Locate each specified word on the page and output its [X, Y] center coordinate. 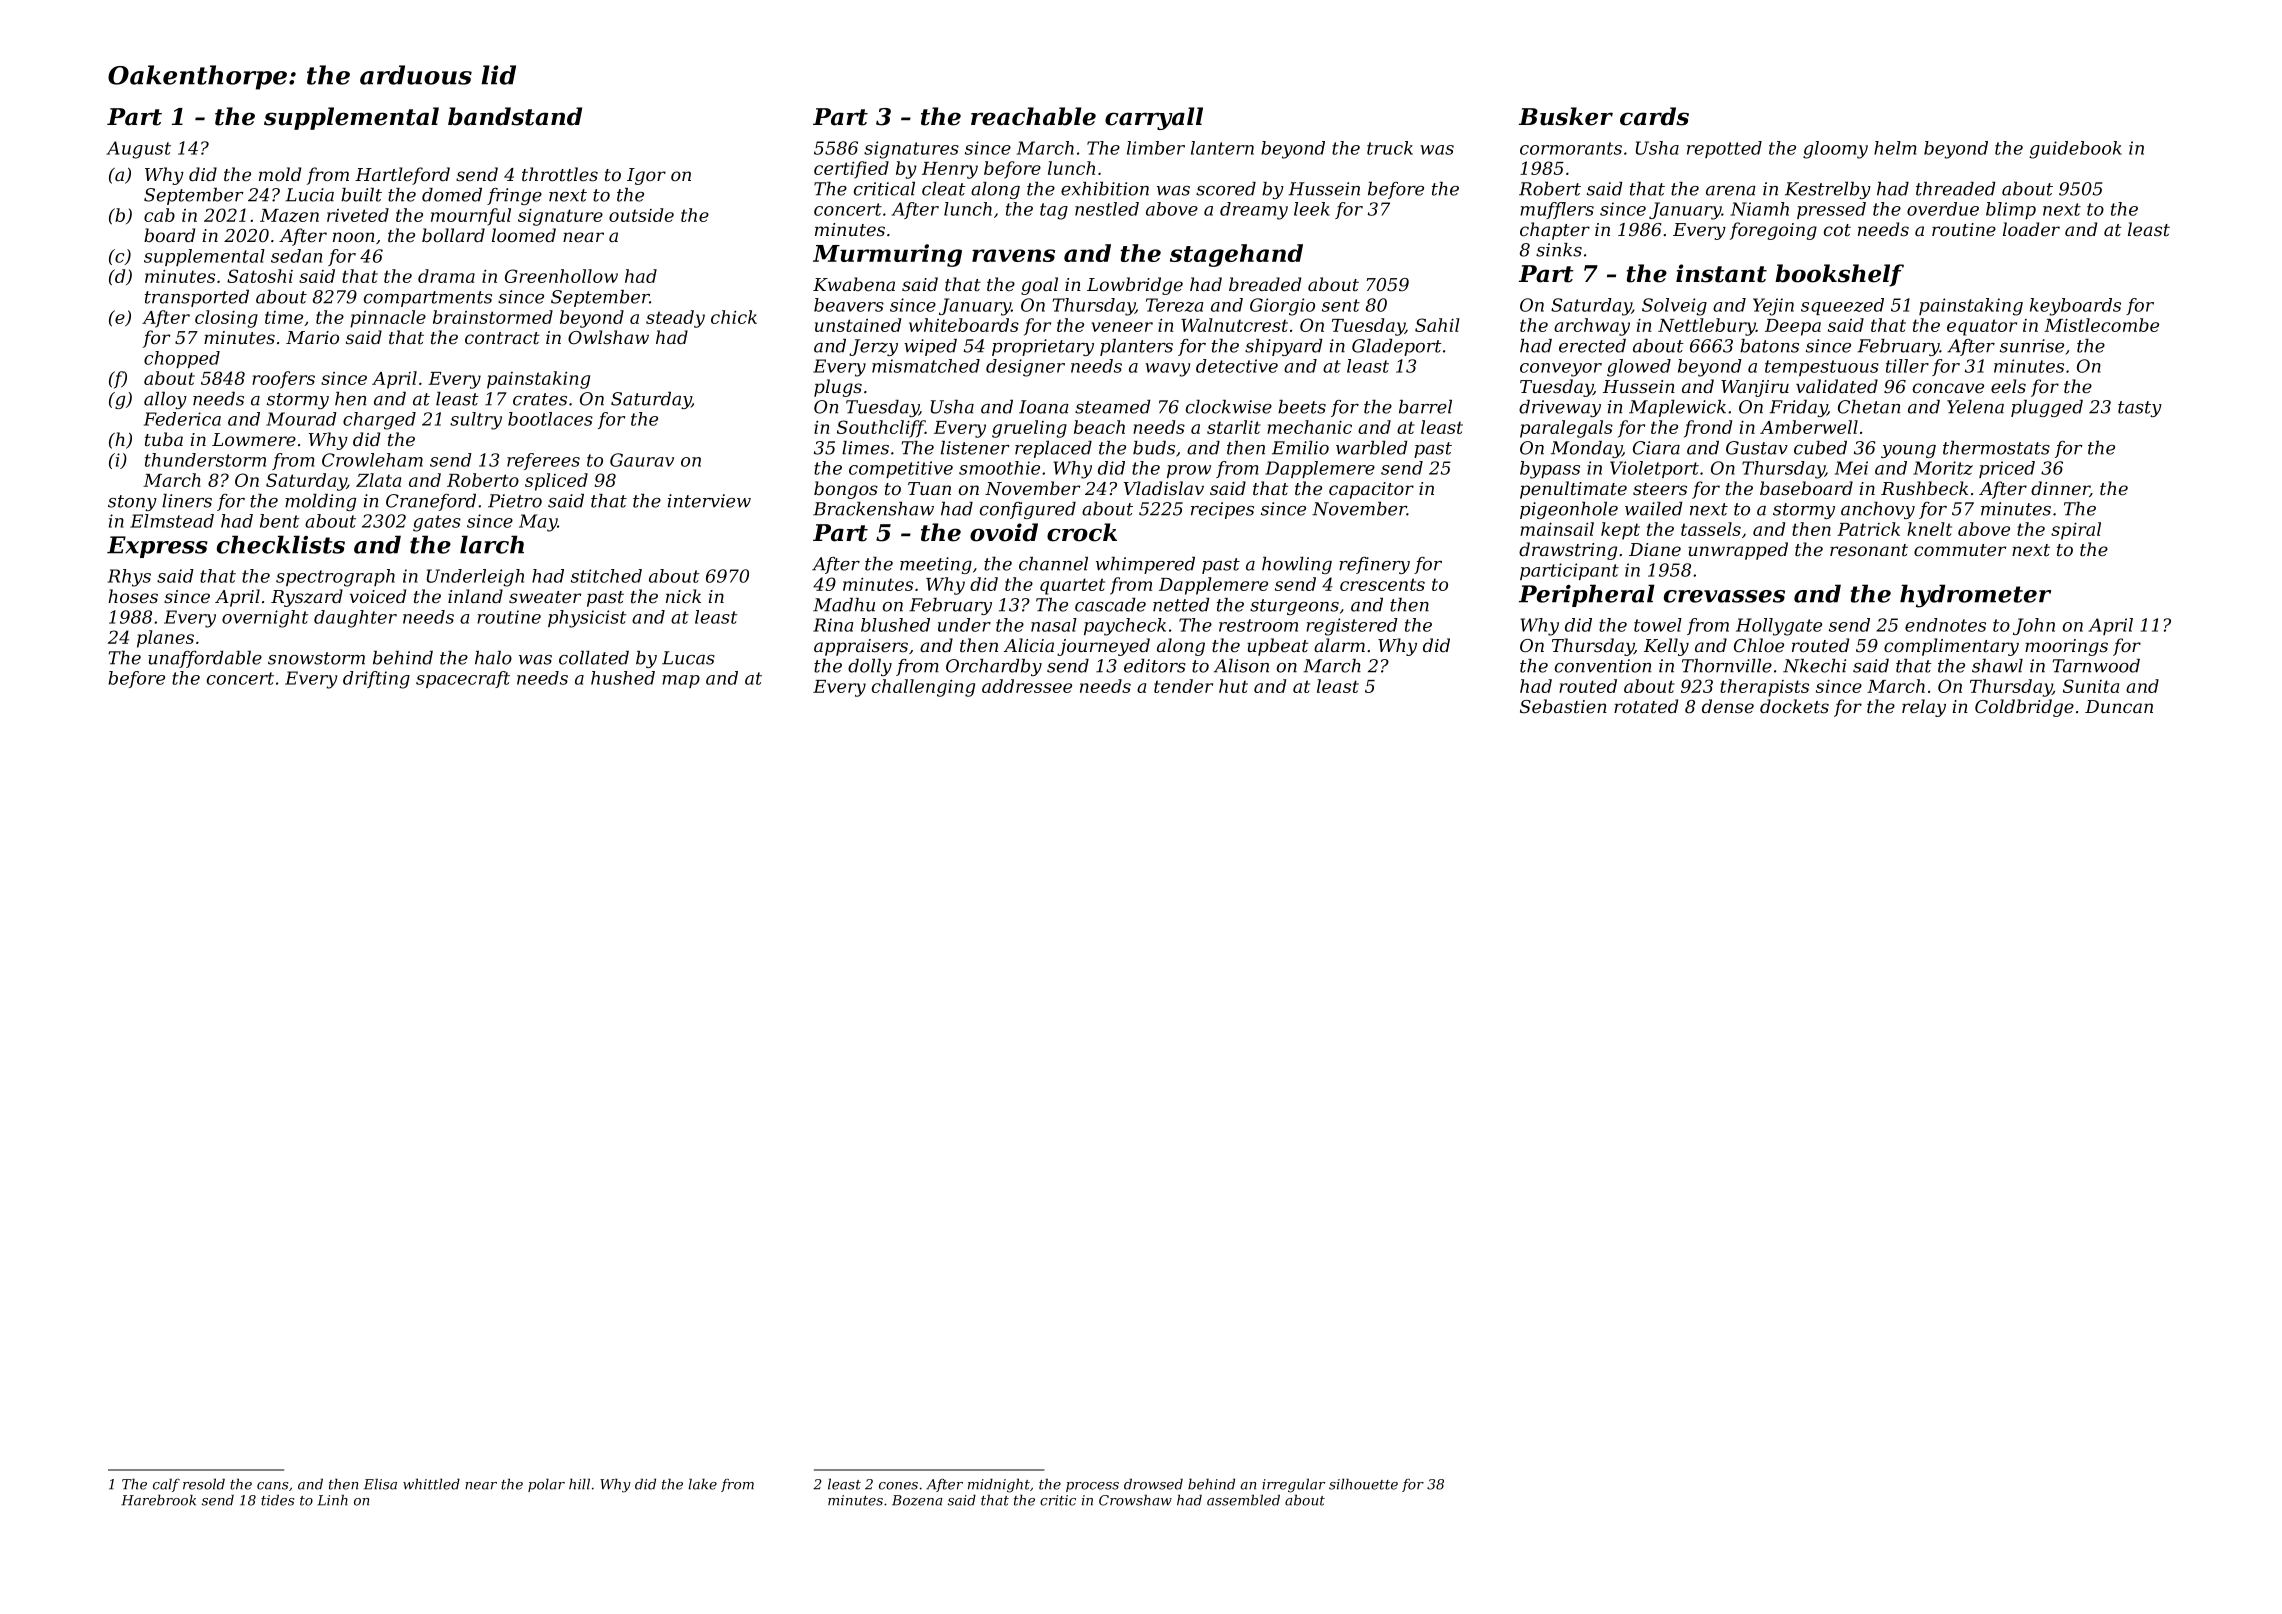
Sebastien [1563, 706]
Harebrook [158, 1500]
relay [1924, 708]
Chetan [1869, 407]
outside [641, 215]
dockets [1794, 706]
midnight [999, 1485]
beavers [849, 305]
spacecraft [463, 679]
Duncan [2119, 706]
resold [204, 1484]
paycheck [1125, 627]
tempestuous [1822, 368]
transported [197, 298]
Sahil [1437, 325]
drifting [376, 680]
